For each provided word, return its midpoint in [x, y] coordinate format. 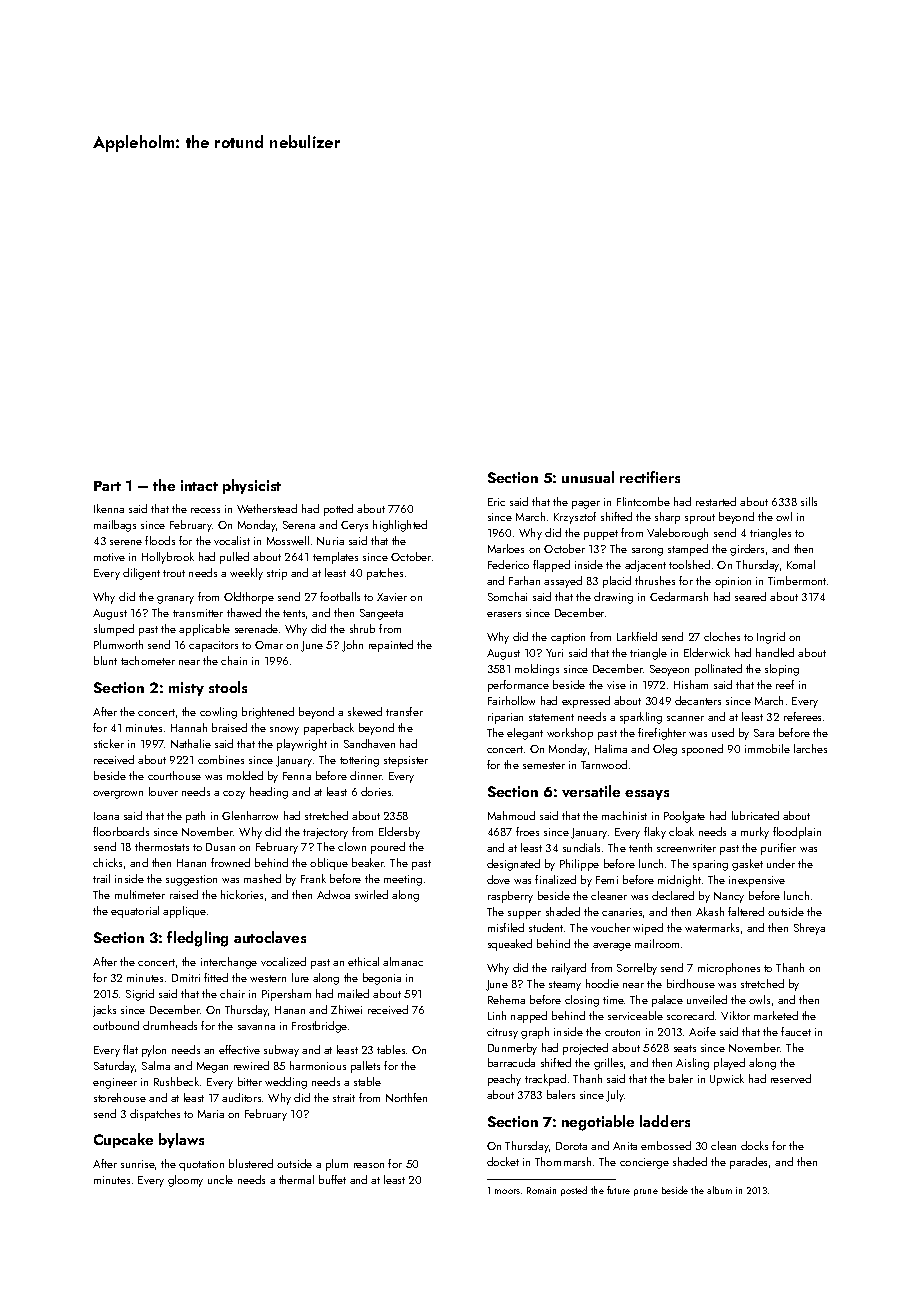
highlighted [400, 526]
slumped [114, 630]
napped [529, 1017]
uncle [220, 1179]
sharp [667, 518]
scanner [685, 718]
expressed [586, 702]
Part [107, 486]
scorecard [690, 1015]
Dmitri [186, 978]
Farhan [524, 580]
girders [747, 550]
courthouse [174, 775]
